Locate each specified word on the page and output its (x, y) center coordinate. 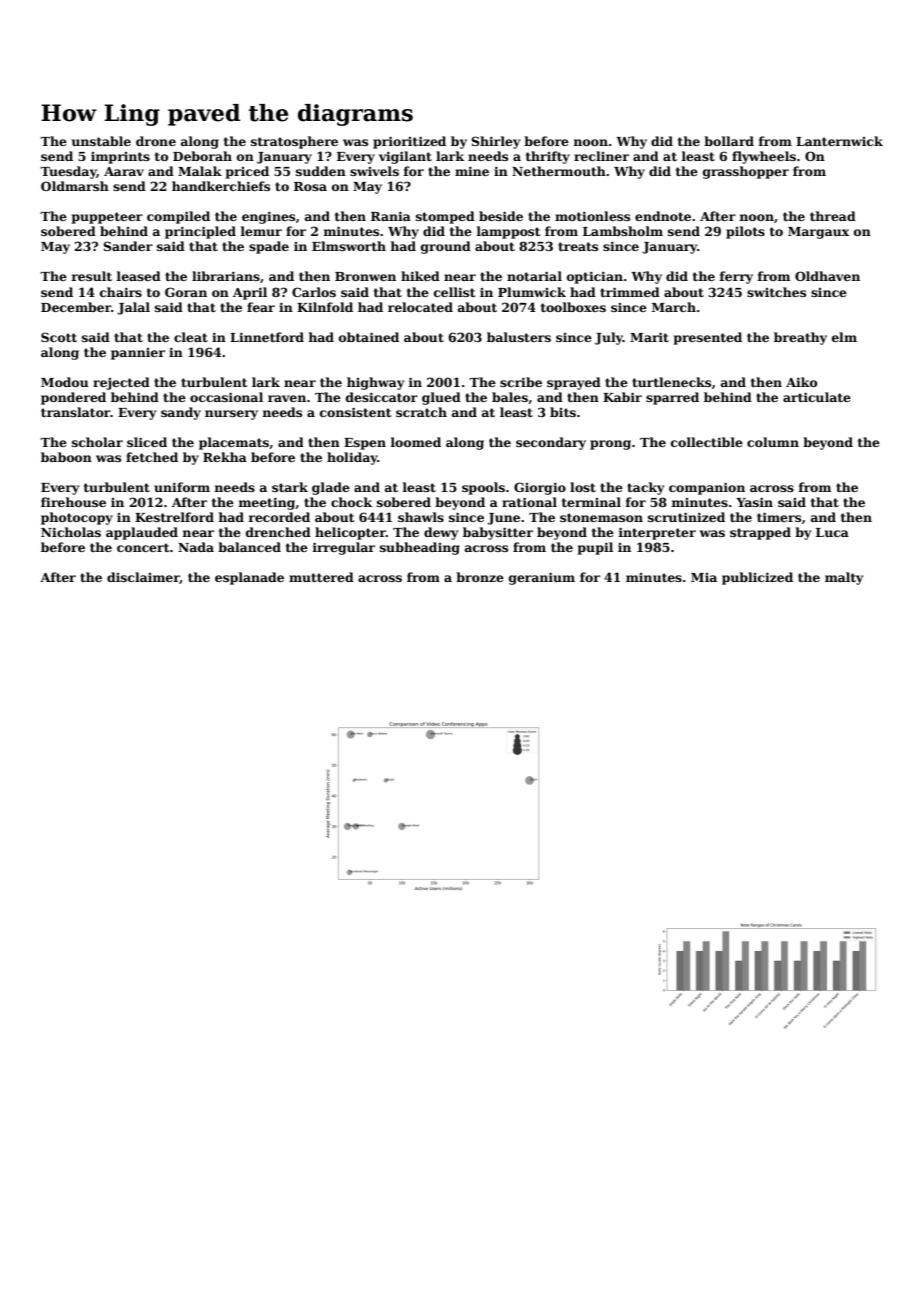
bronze (480, 577)
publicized (757, 578)
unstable (101, 141)
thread (833, 216)
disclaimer (143, 578)
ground (446, 247)
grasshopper (746, 172)
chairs (121, 292)
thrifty (548, 157)
